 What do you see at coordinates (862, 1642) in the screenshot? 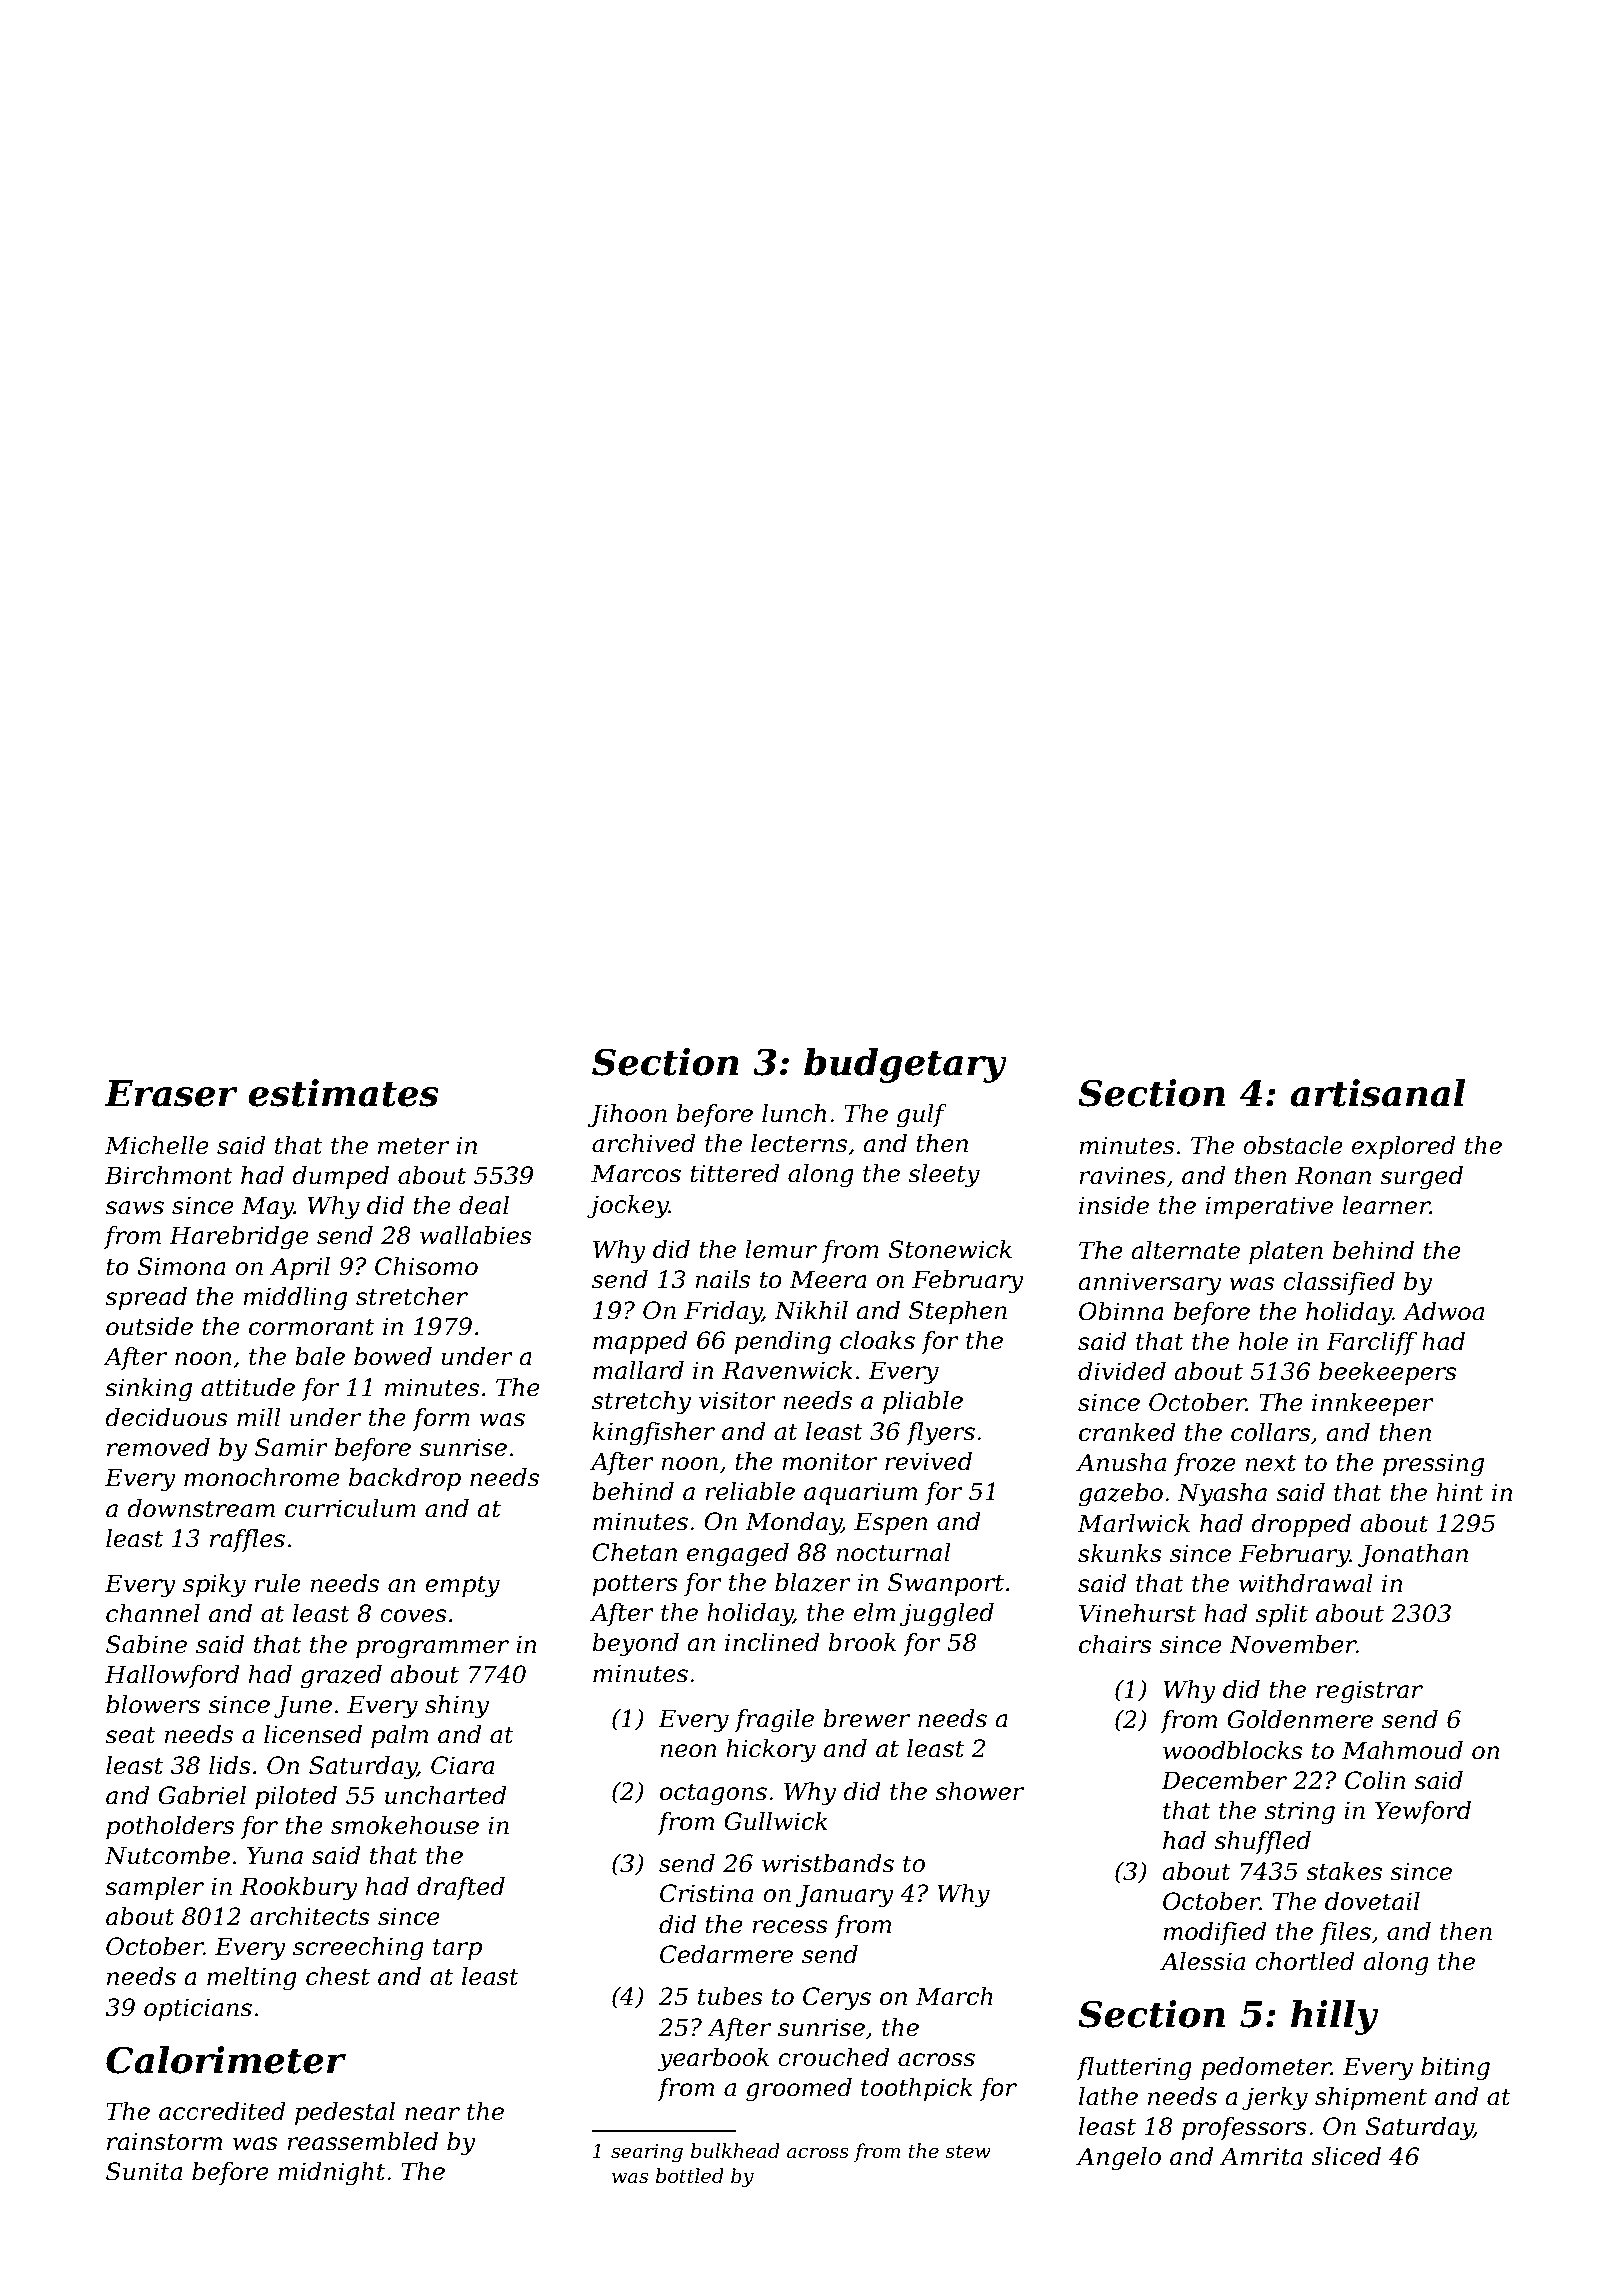
I see `brook` at bounding box center [862, 1642].
